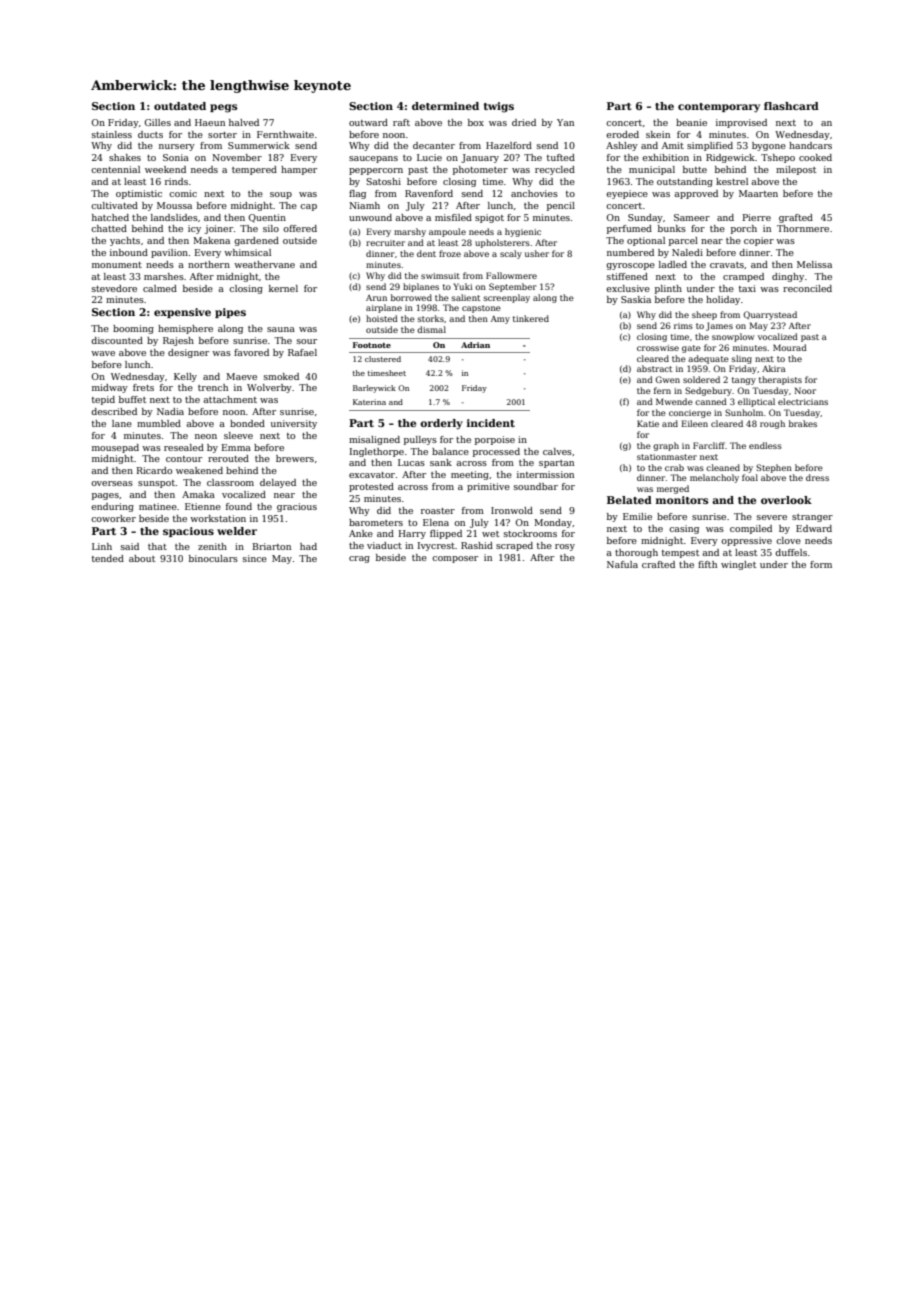  I want to click on Inglethorpe, so click(377, 452).
